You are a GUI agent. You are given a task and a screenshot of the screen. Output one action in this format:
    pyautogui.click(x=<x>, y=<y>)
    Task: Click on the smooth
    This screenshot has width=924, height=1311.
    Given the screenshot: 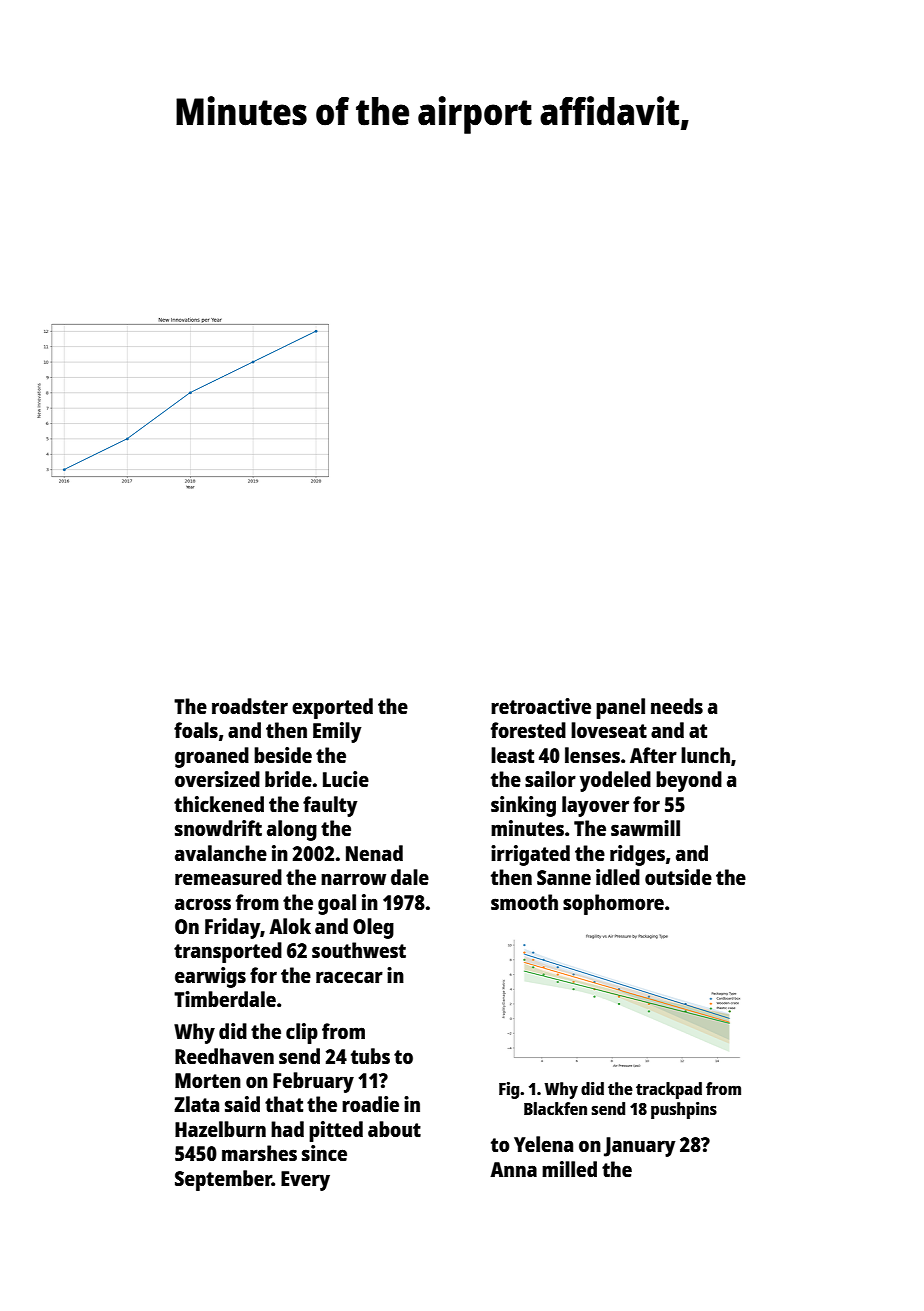 What is the action you would take?
    pyautogui.click(x=524, y=902)
